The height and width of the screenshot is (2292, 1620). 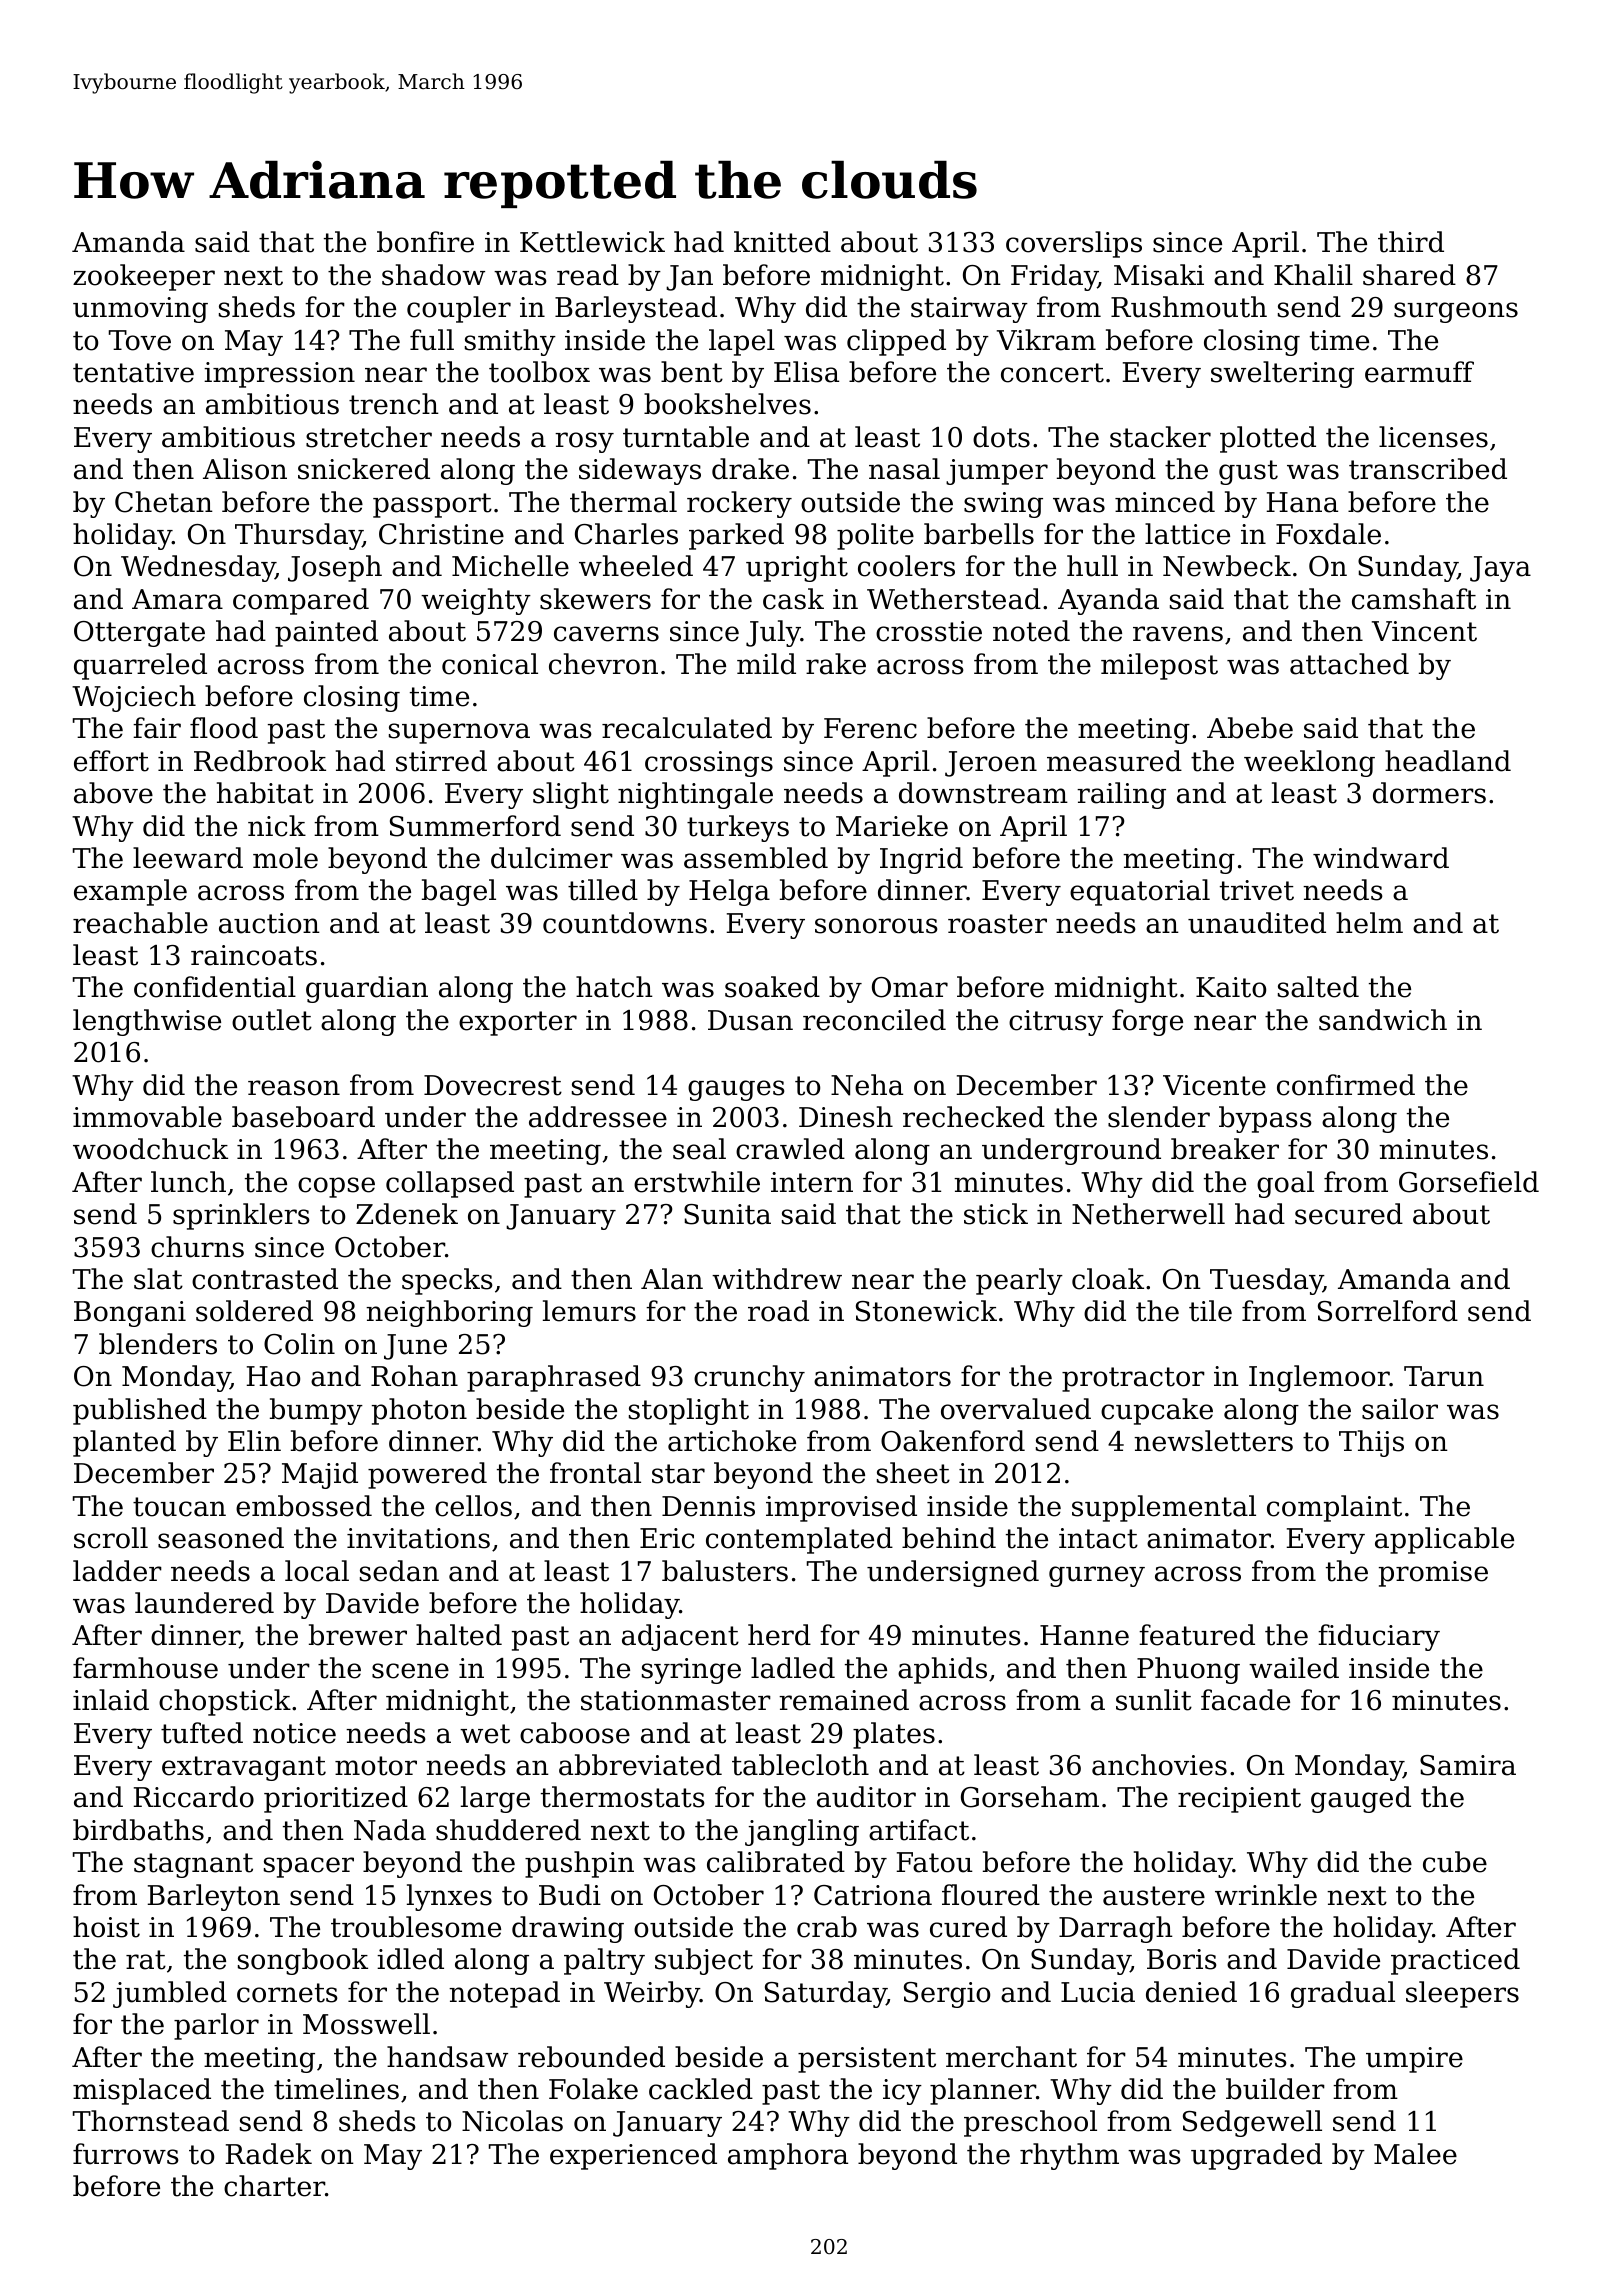 What do you see at coordinates (441, 761) in the screenshot?
I see `stirred` at bounding box center [441, 761].
